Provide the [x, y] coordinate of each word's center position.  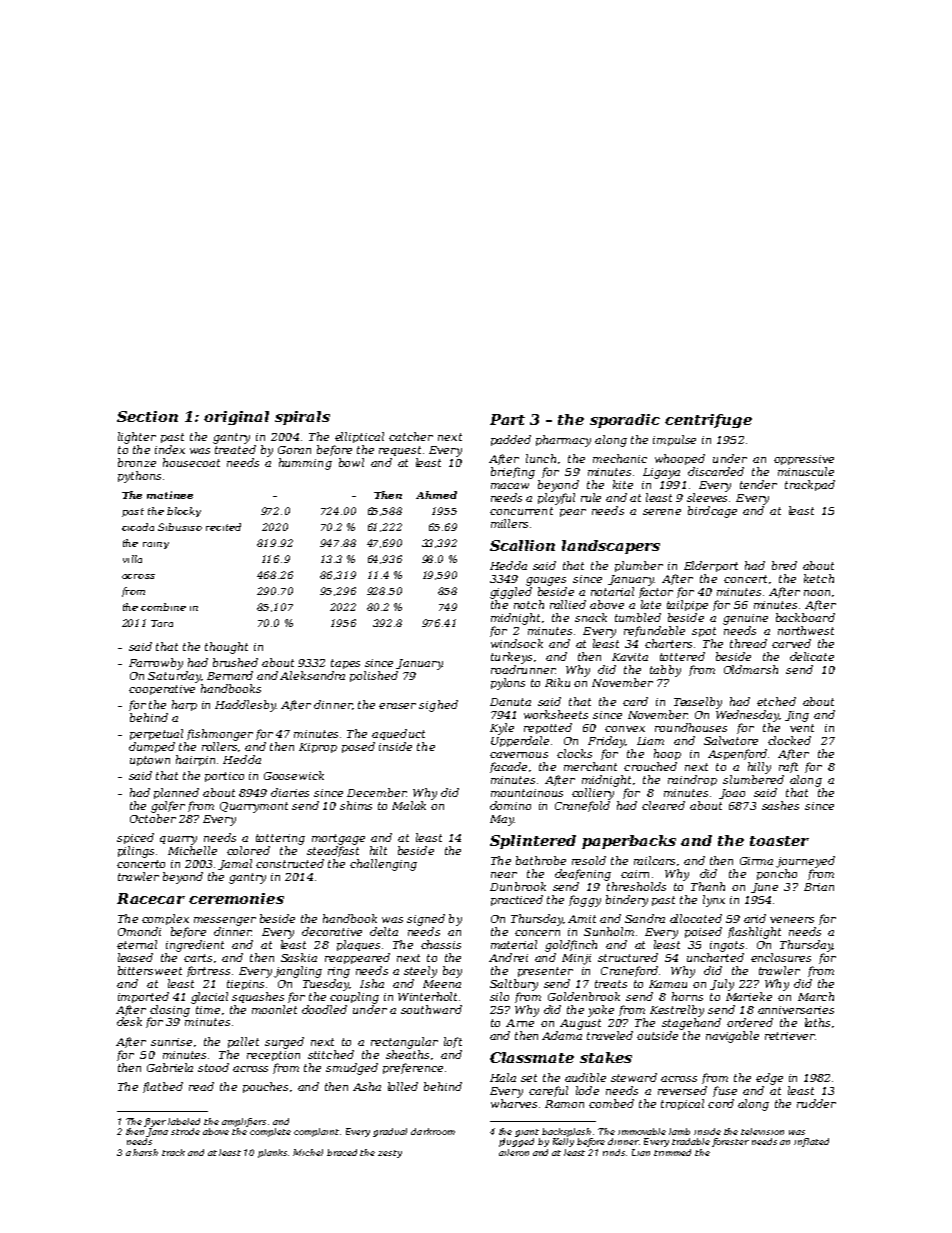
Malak [409, 805]
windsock [517, 643]
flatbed [163, 1087]
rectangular [404, 1043]
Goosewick [294, 775]
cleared [663, 805]
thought [226, 648]
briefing [513, 473]
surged [284, 1043]
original [236, 418]
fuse [725, 1091]
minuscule [806, 471]
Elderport [711, 566]
